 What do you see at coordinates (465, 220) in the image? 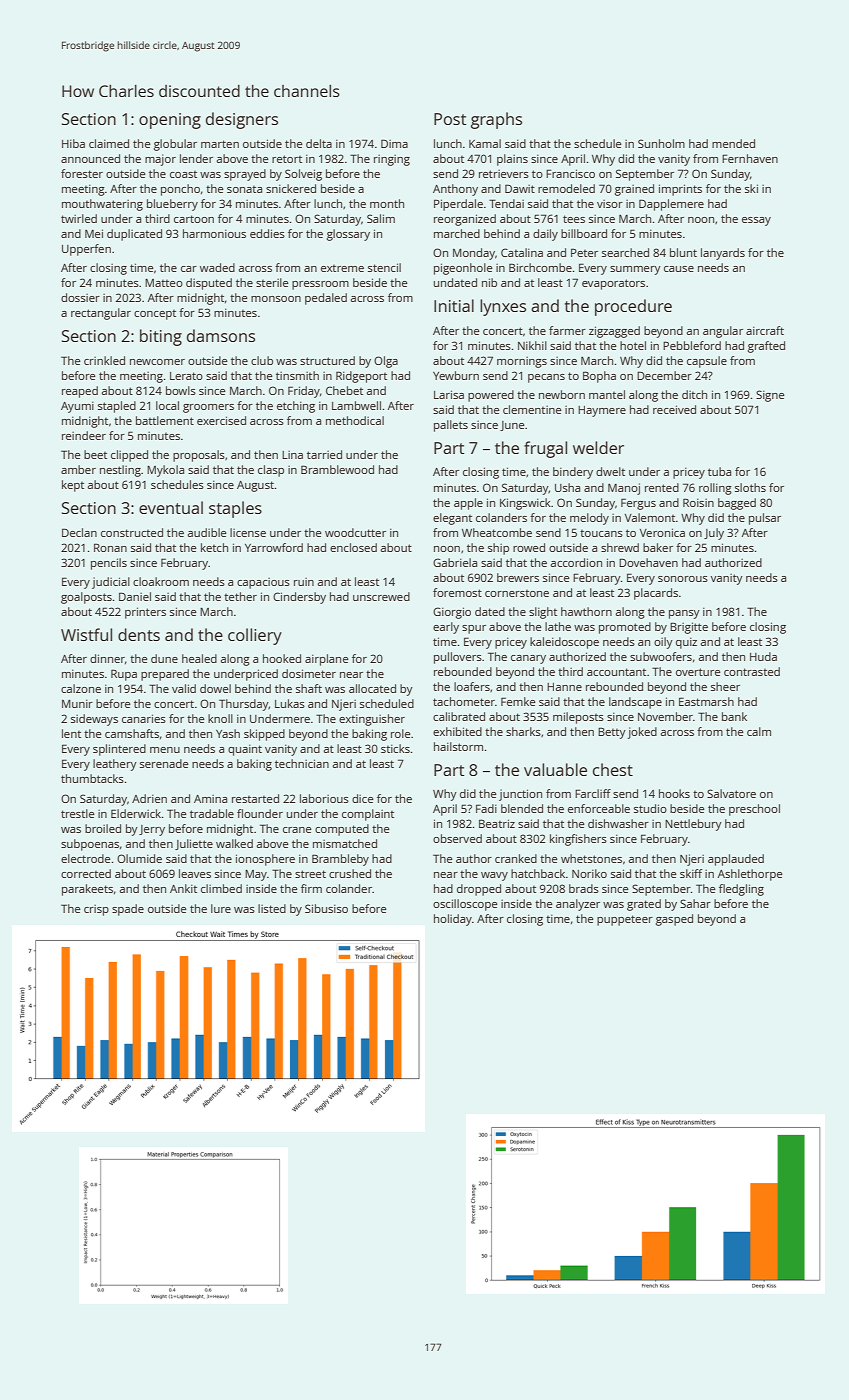
I see `reorganized` at bounding box center [465, 220].
